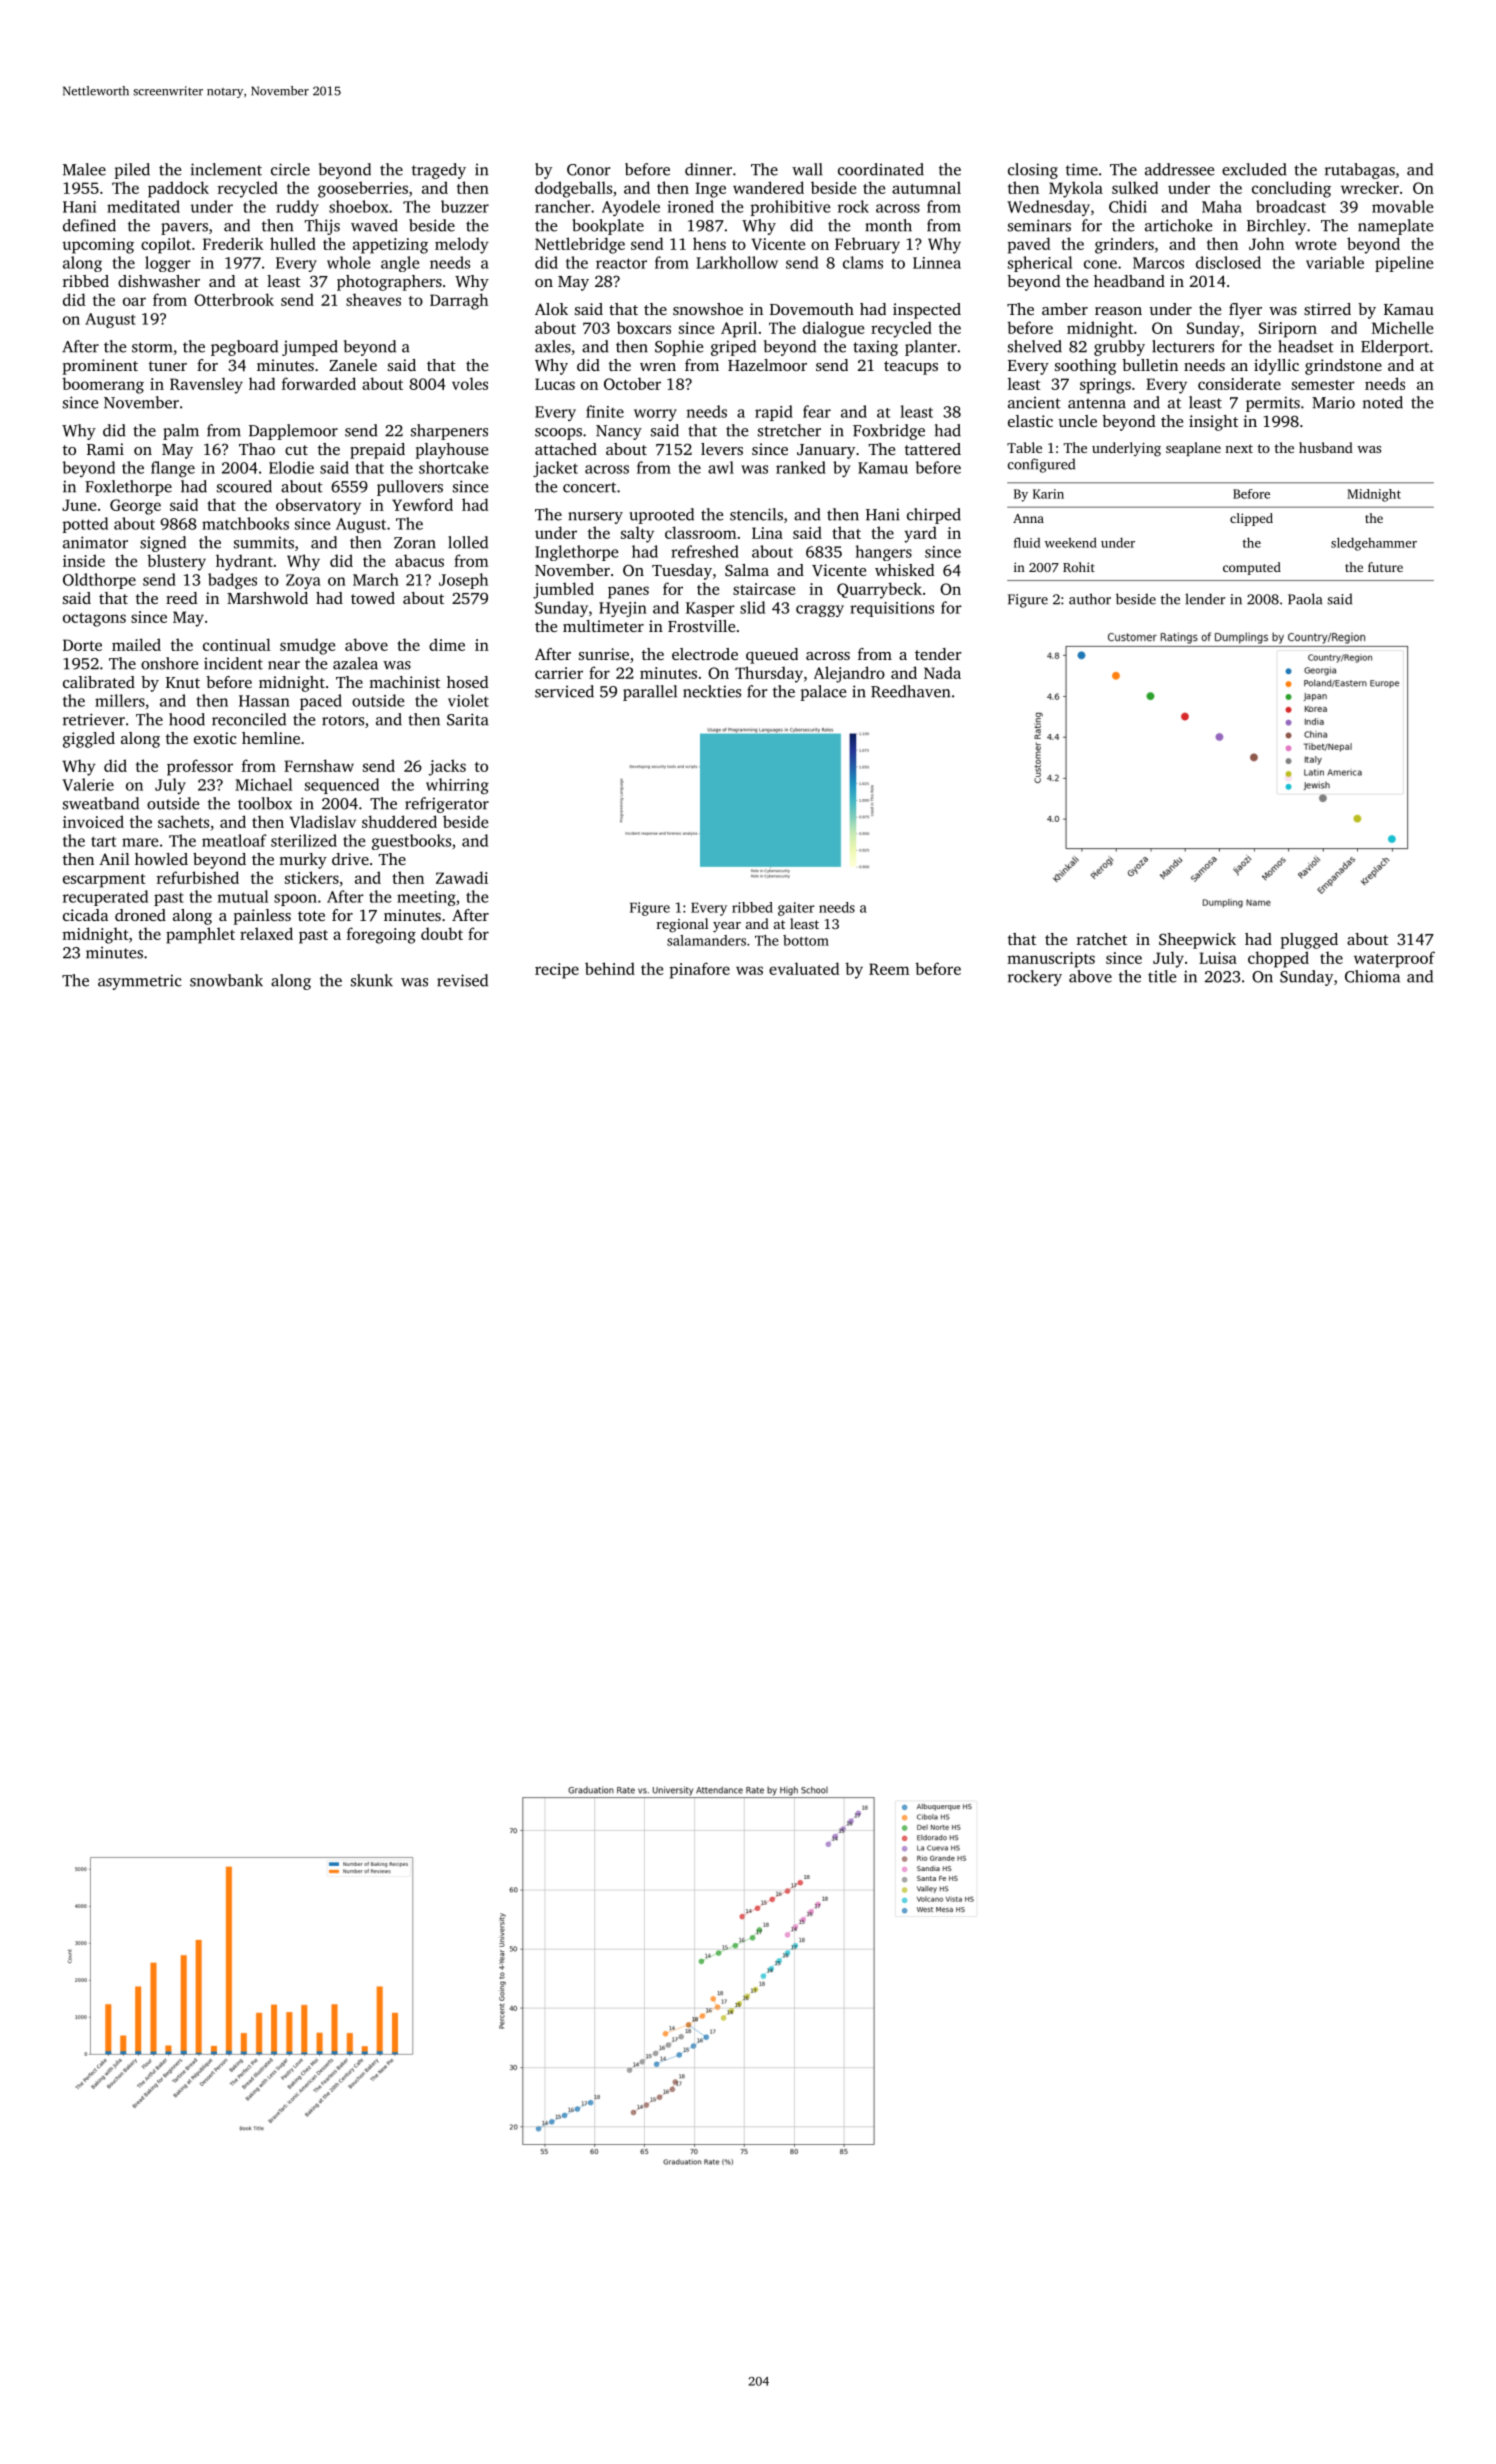 The width and height of the page is (1496, 2464). Describe the element at coordinates (348, 262) in the page. I see `whole` at that location.
